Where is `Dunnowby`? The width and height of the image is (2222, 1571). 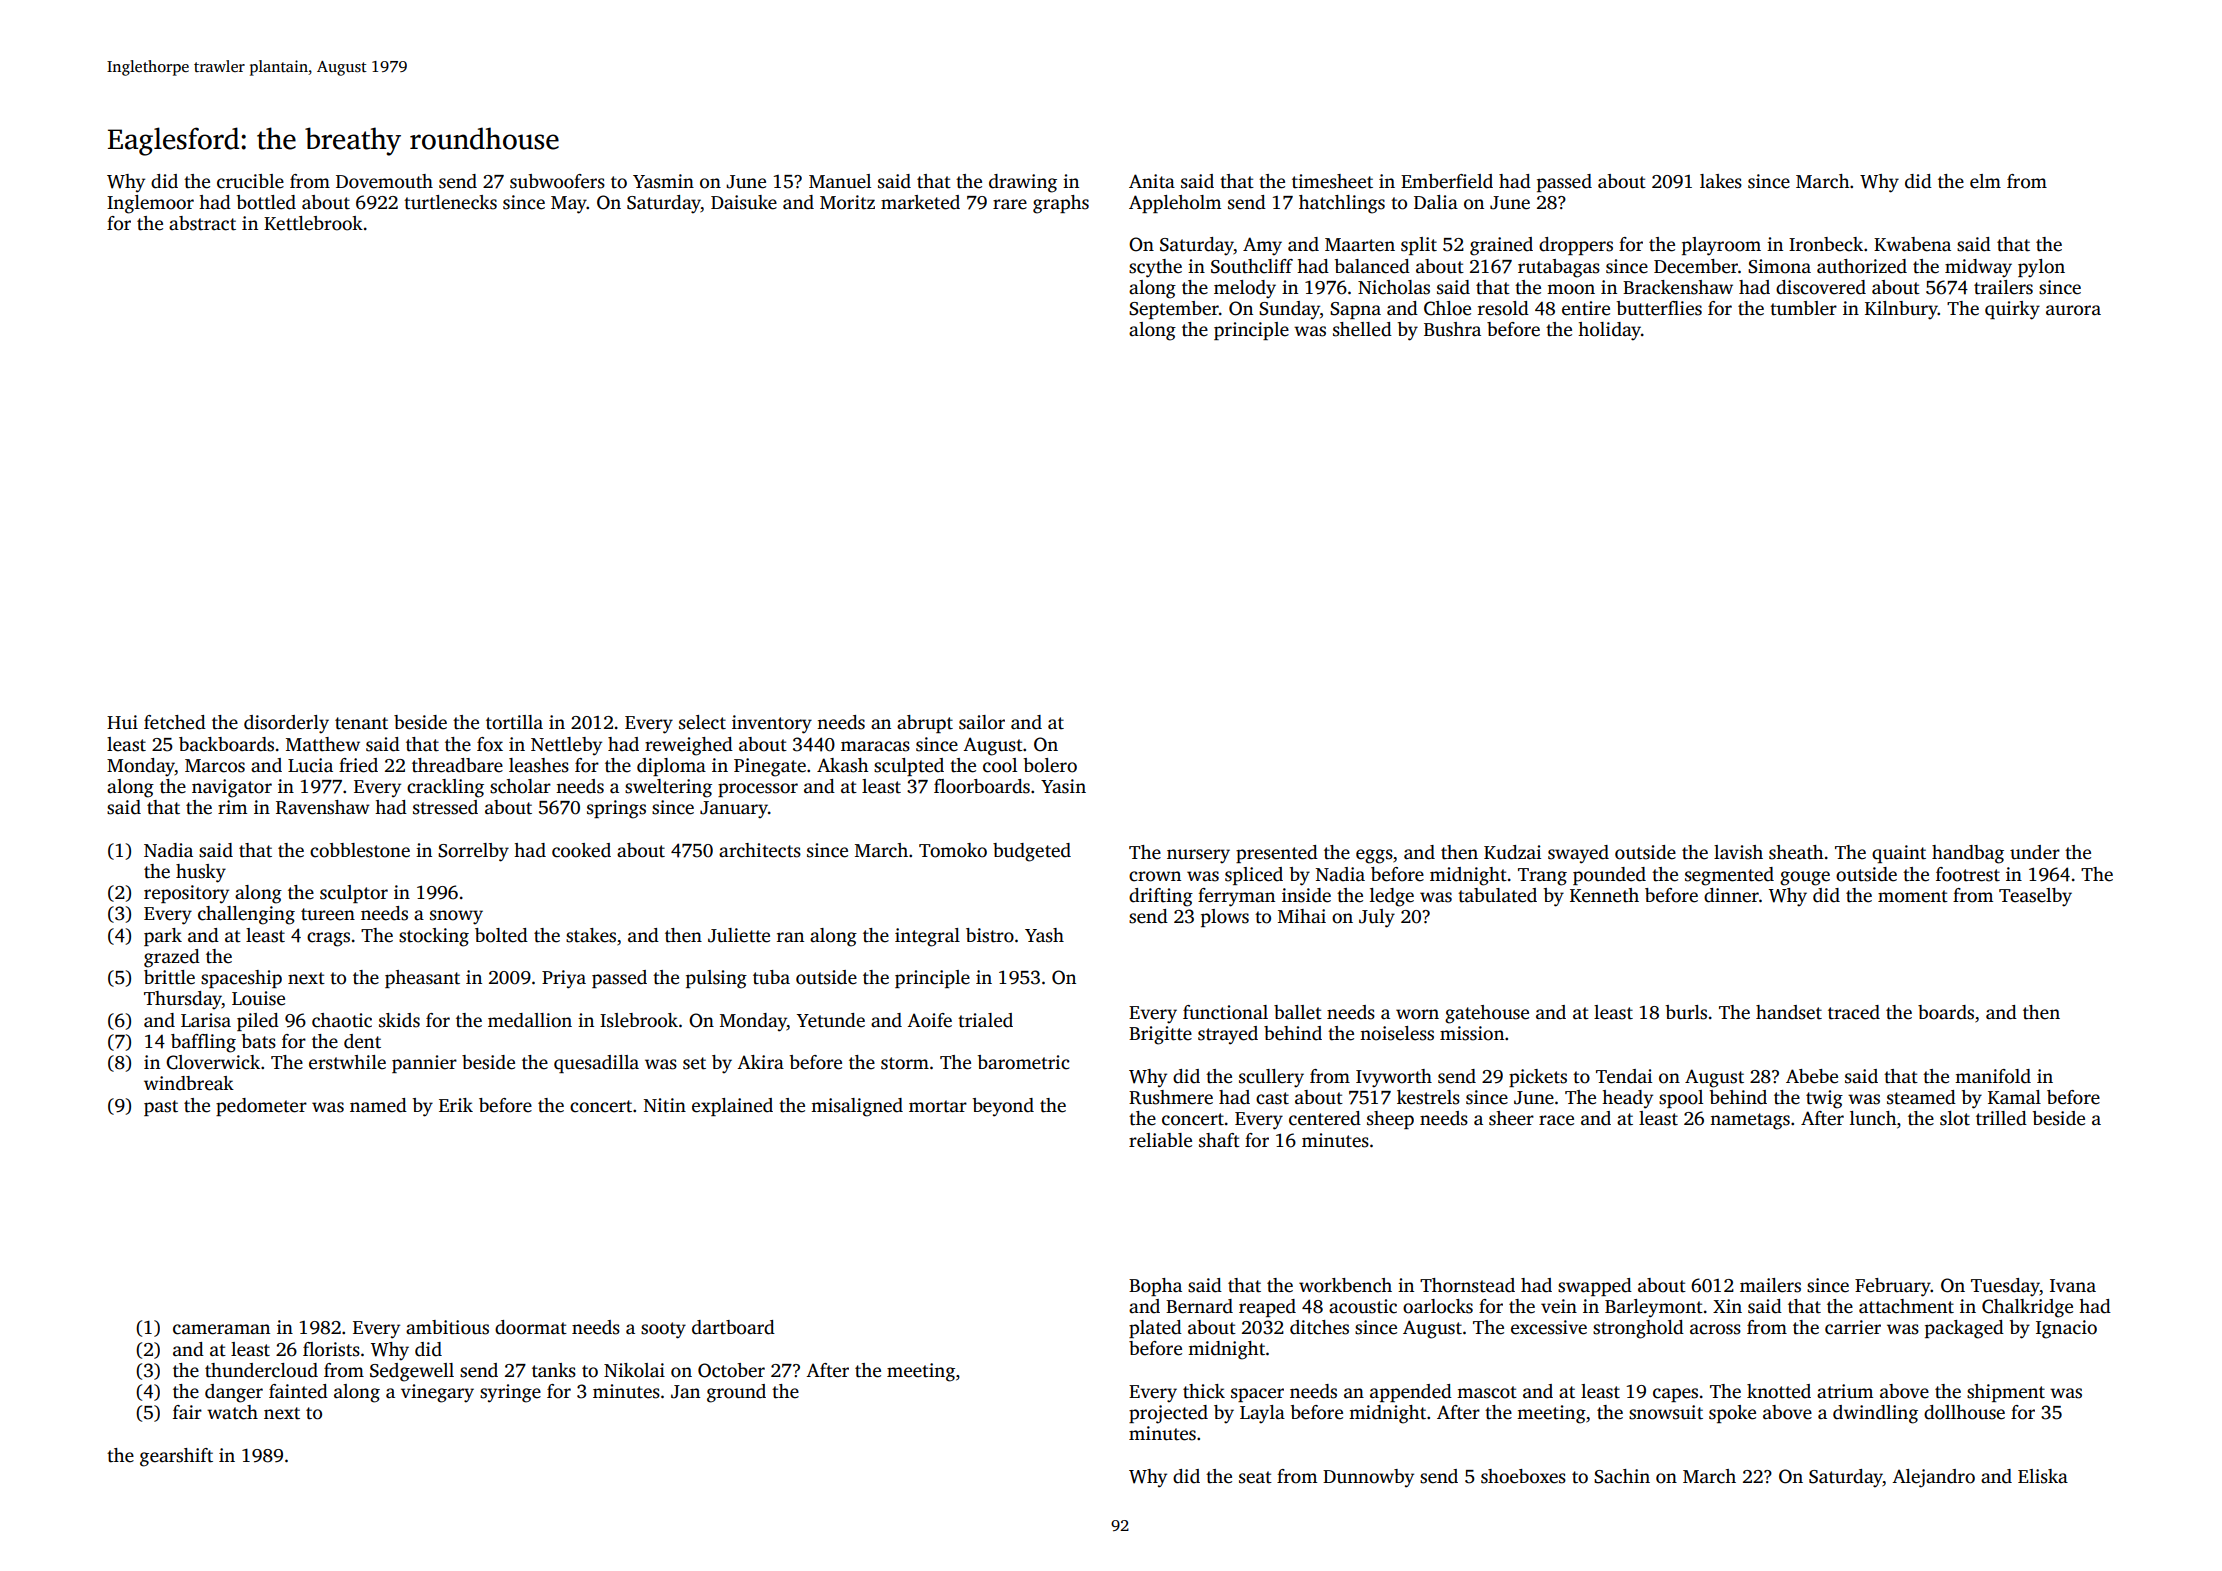 Dunnowby is located at coordinates (1368, 1478).
